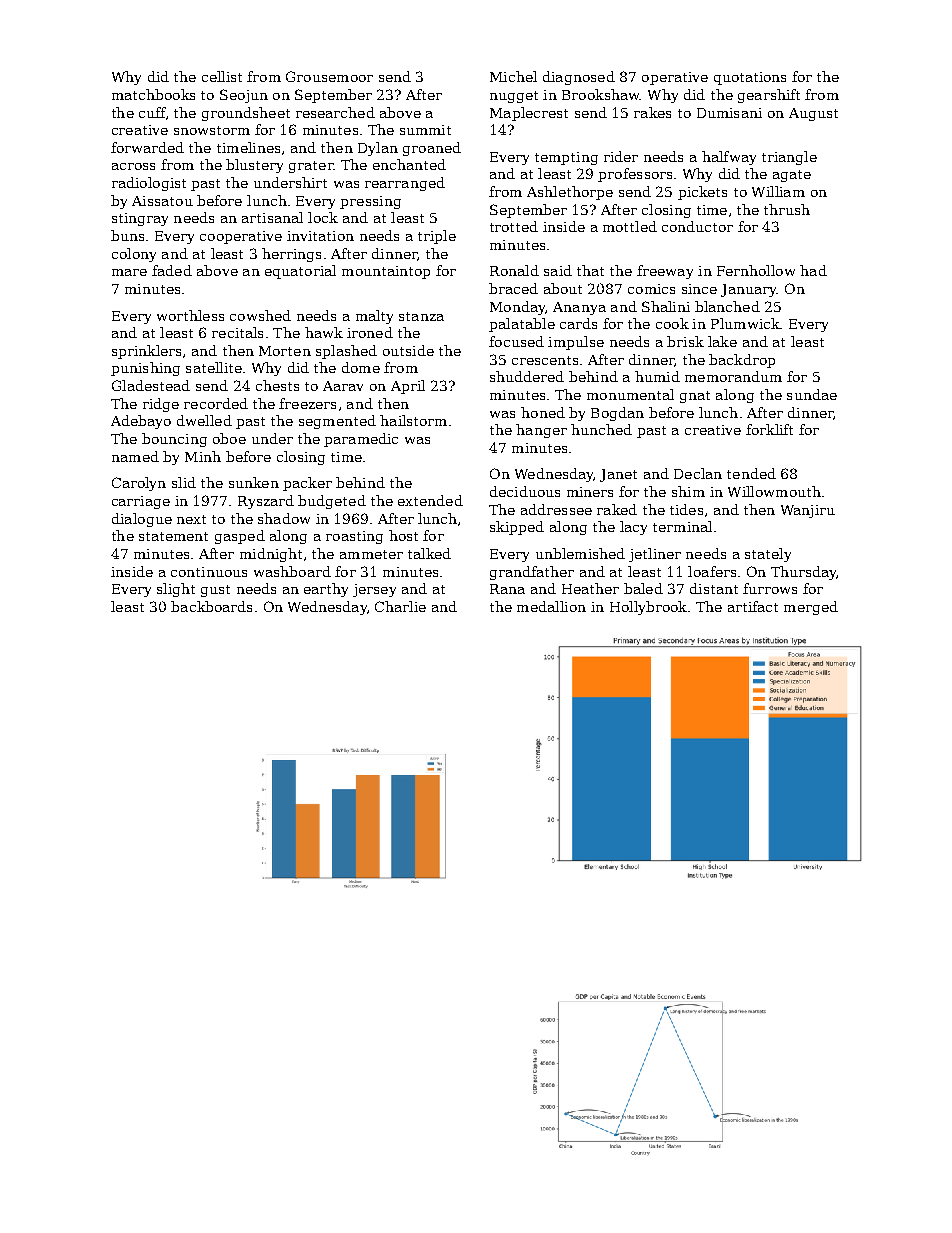 This image has height=1233, width=952. I want to click on faded, so click(172, 270).
